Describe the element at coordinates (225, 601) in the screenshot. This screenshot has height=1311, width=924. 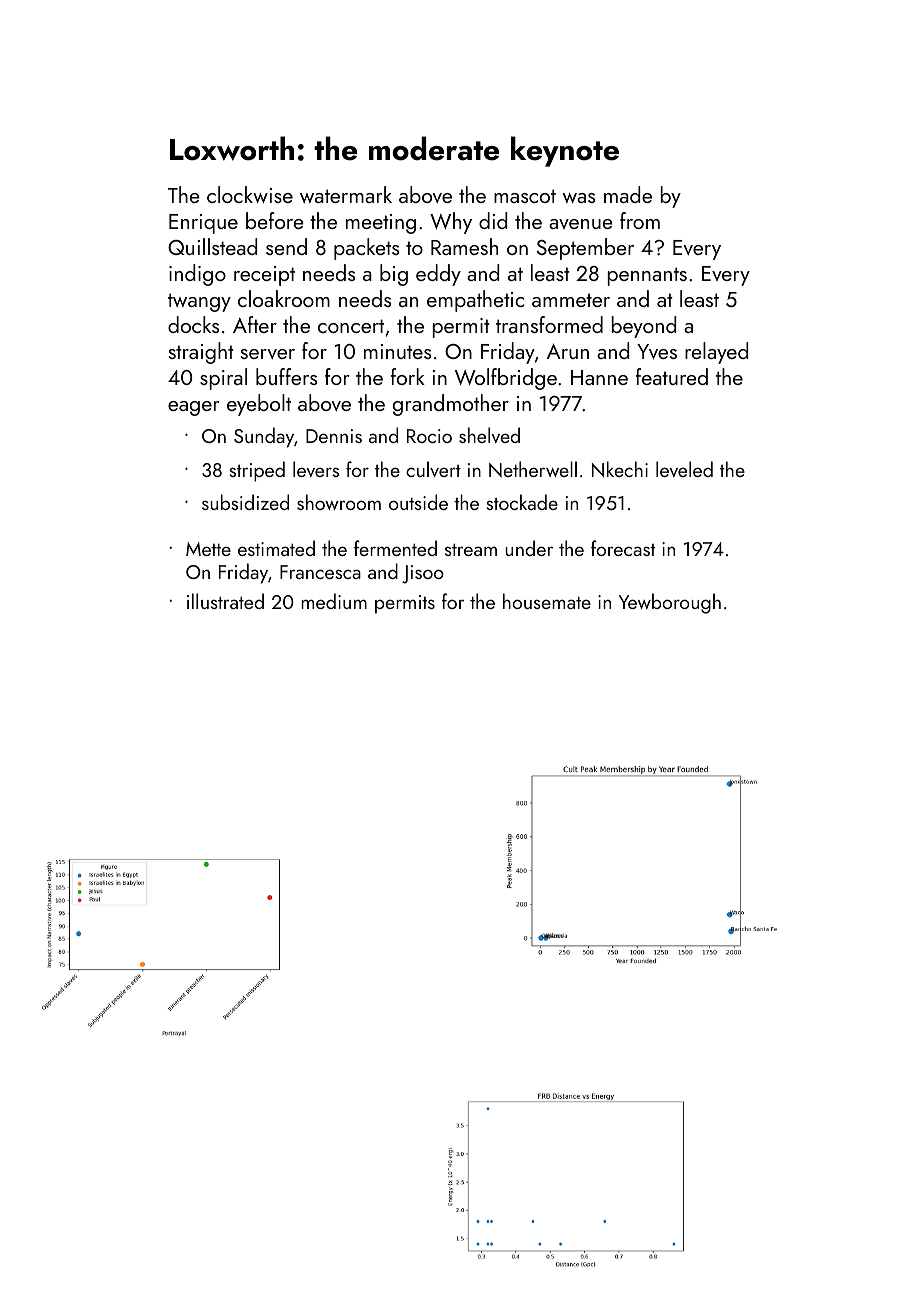
I see `illustrated` at that location.
